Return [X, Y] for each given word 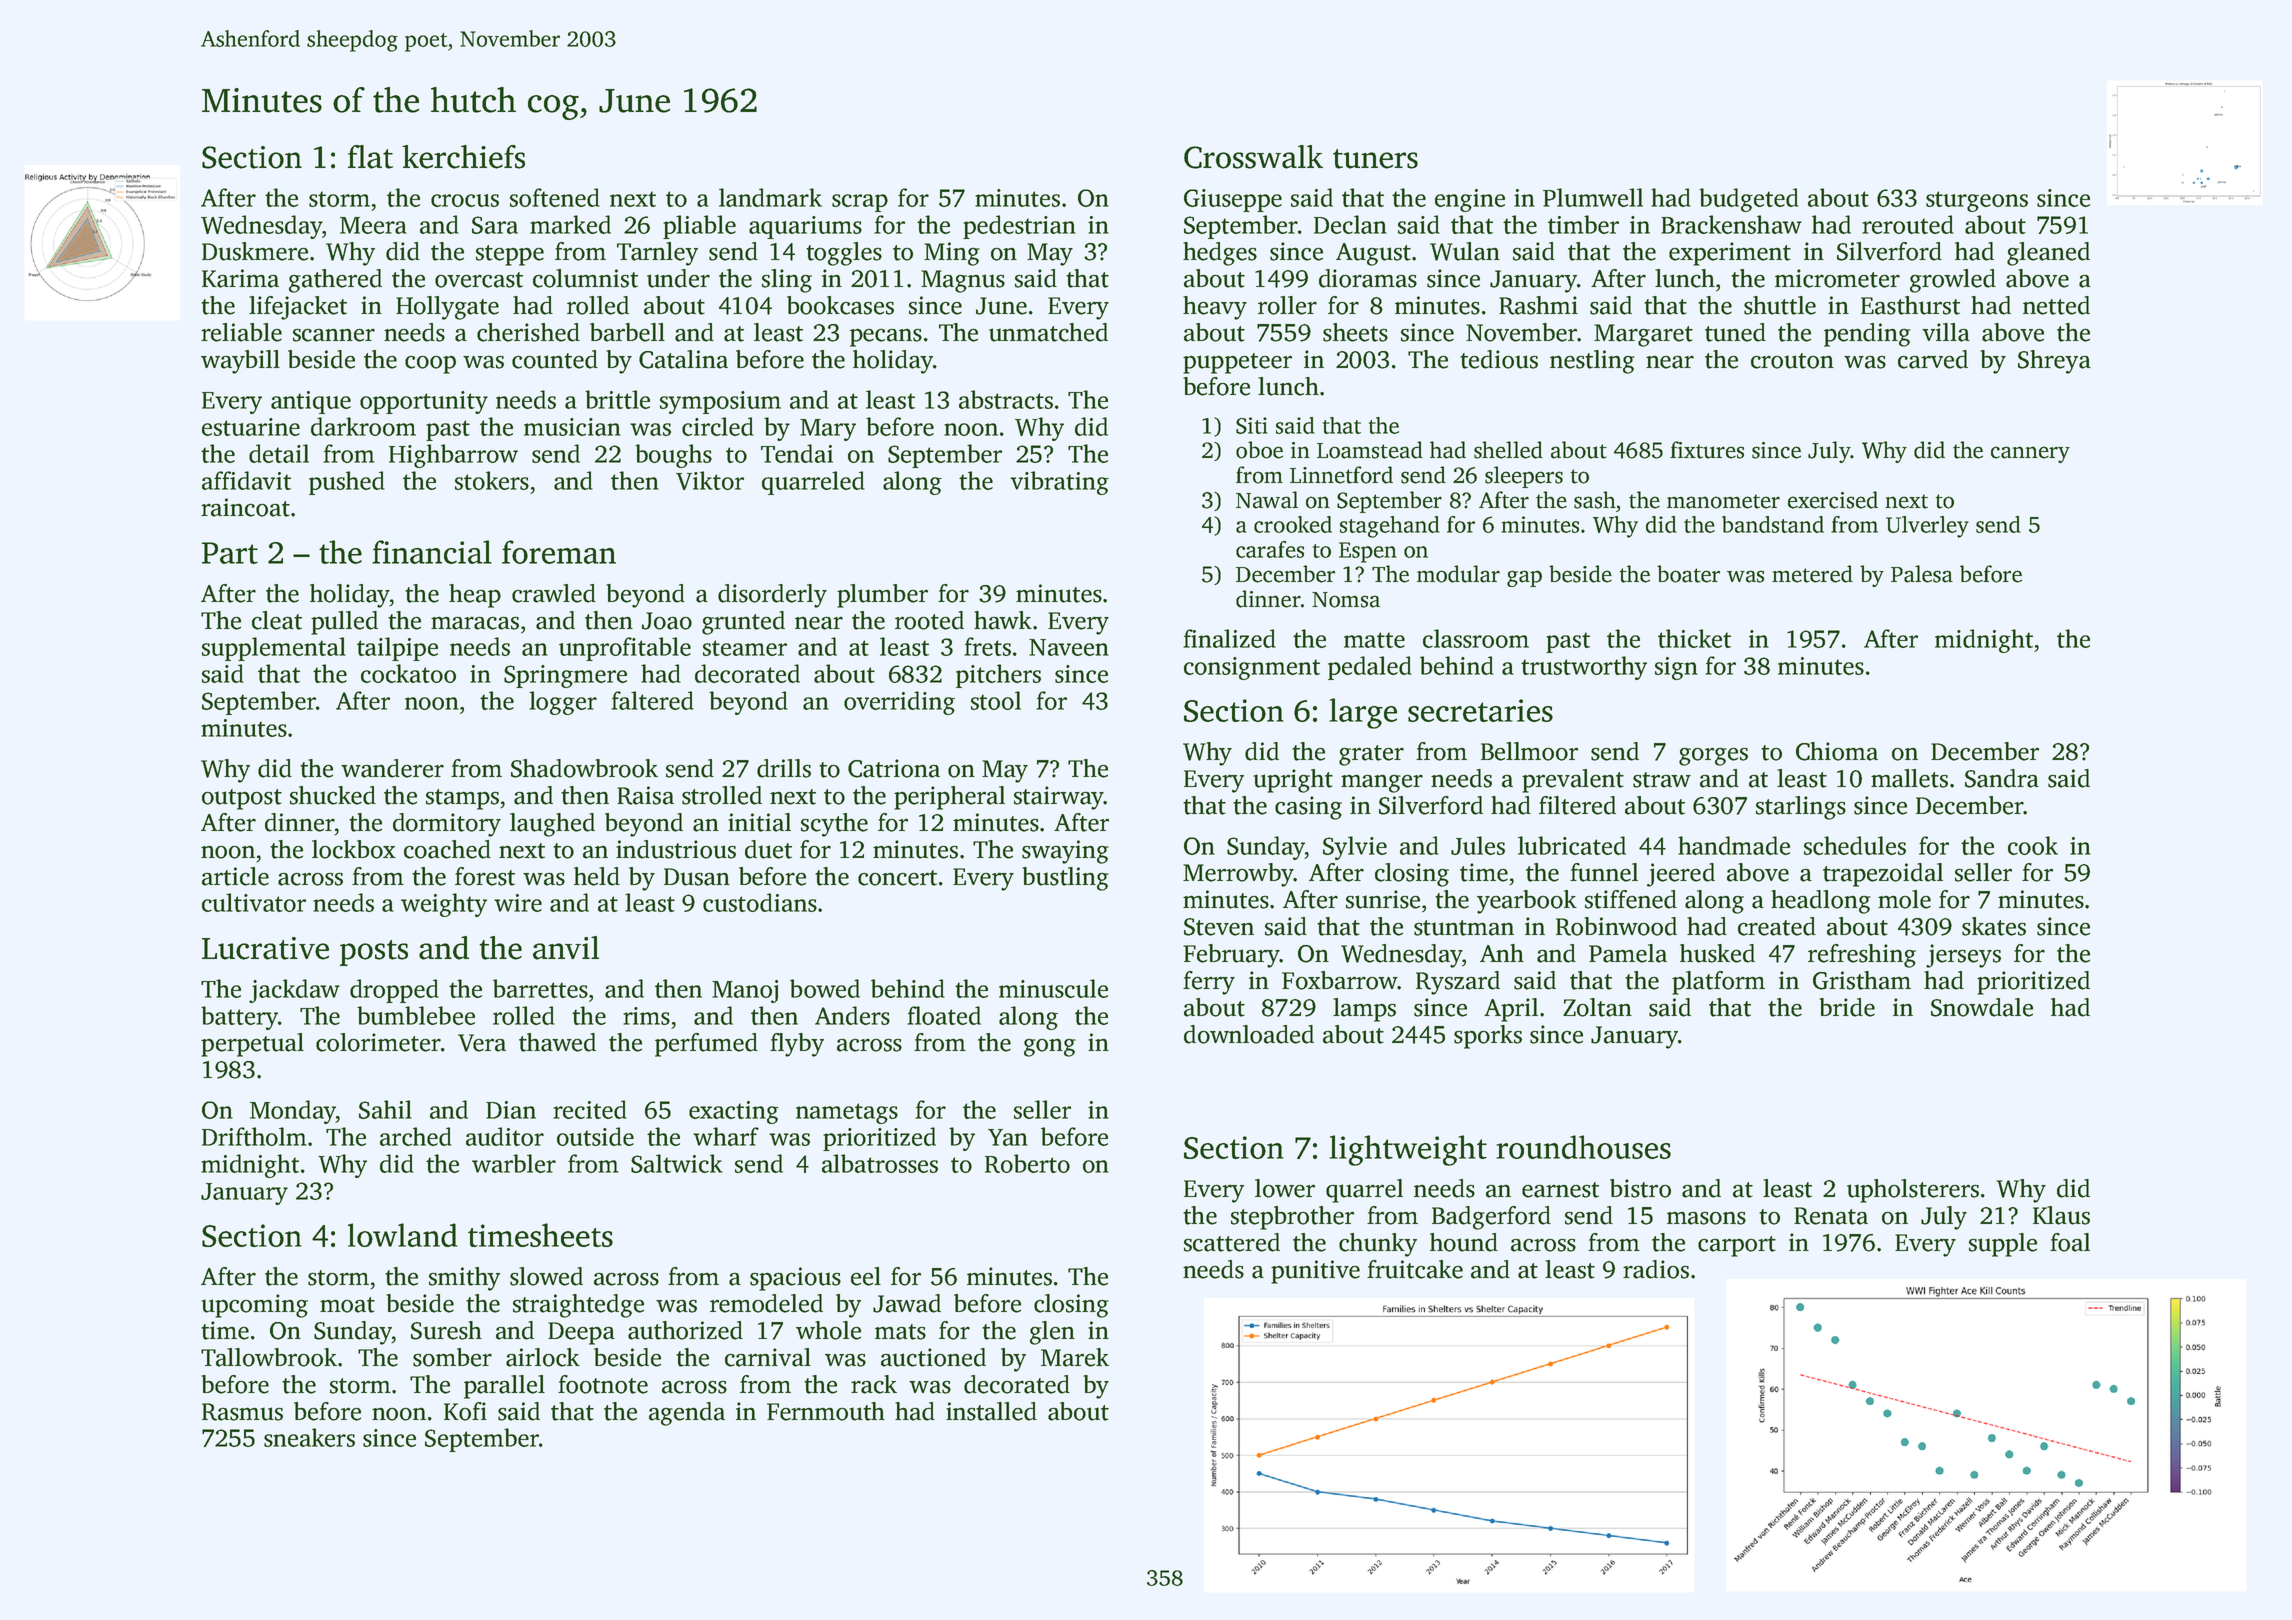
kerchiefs [463, 157]
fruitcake [1415, 1269]
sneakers [309, 1437]
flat [370, 157]
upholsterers [1913, 1191]
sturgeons [1977, 201]
